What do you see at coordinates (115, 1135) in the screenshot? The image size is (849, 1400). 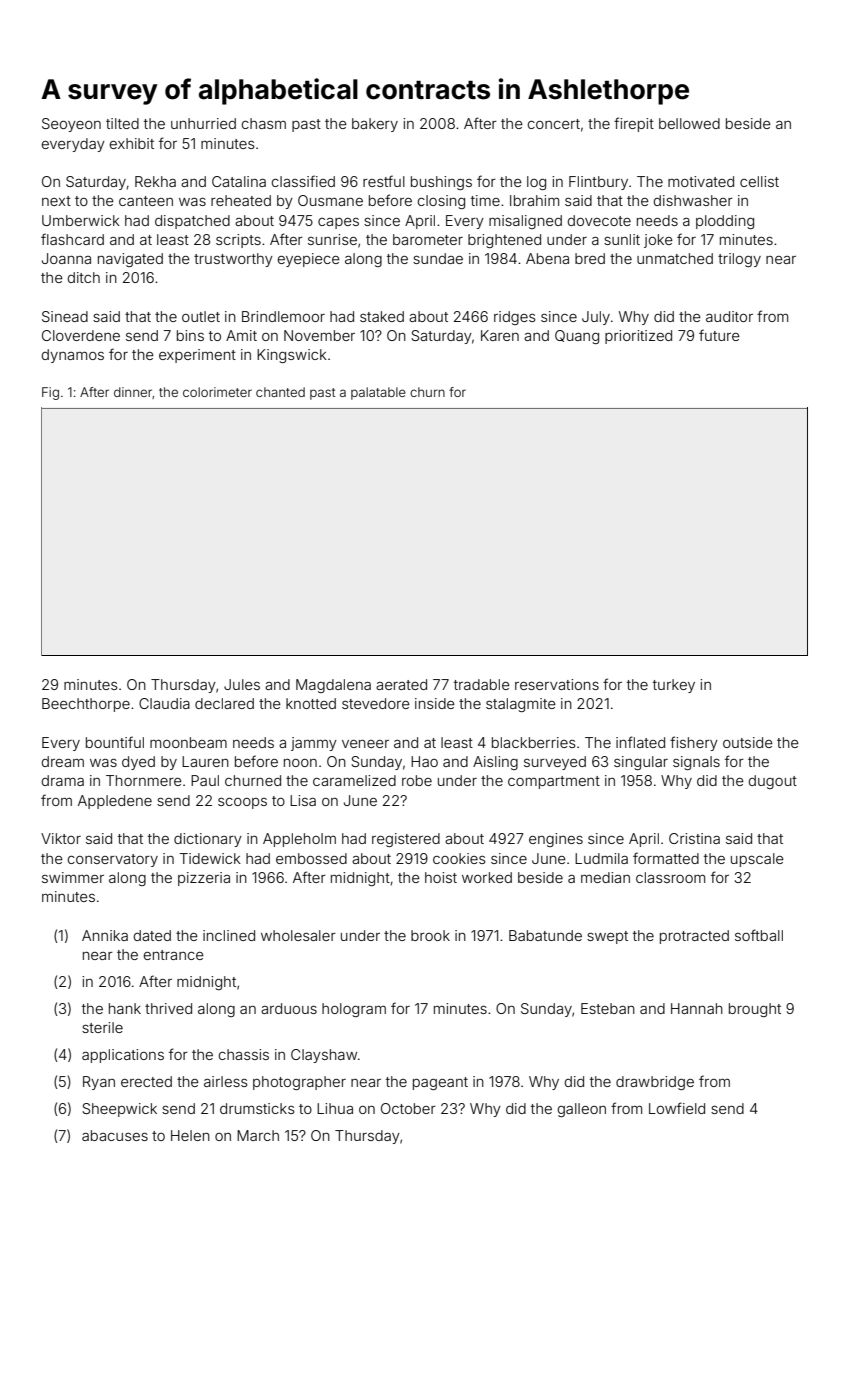 I see `abacuses` at bounding box center [115, 1135].
